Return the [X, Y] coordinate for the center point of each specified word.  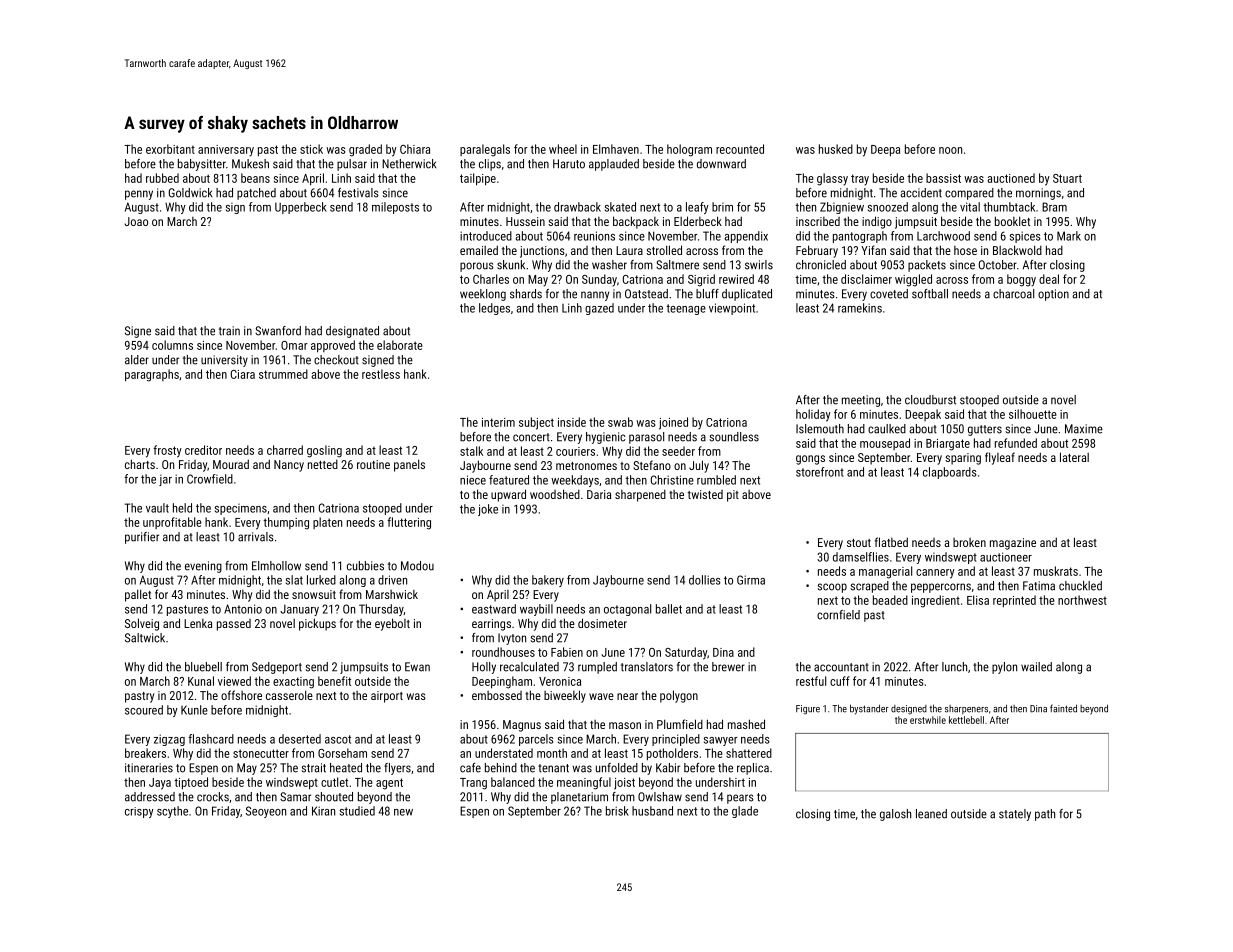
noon [950, 150]
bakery [548, 581]
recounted [740, 149]
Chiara [415, 149]
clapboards [950, 473]
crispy [139, 812]
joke [488, 510]
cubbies [365, 566]
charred [285, 450]
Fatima [1039, 586]
